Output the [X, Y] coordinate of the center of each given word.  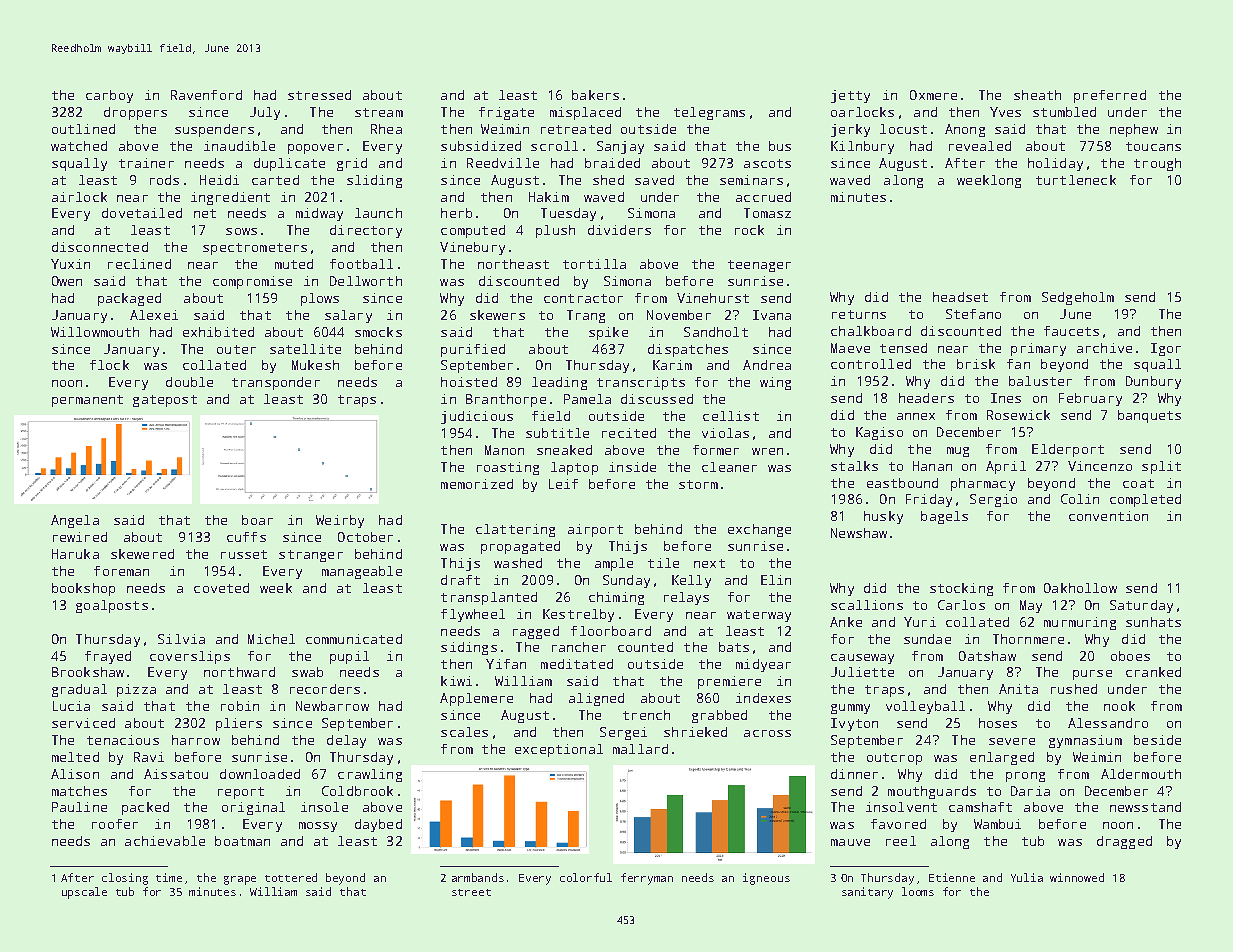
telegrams [709, 113]
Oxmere [933, 95]
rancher [579, 647]
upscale [84, 893]
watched [79, 146]
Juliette [862, 672]
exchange [759, 530]
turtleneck [1076, 180]
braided [612, 163]
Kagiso [879, 433]
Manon [504, 450]
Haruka [75, 554]
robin [240, 706]
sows [241, 231]
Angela [75, 521]
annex [916, 416]
